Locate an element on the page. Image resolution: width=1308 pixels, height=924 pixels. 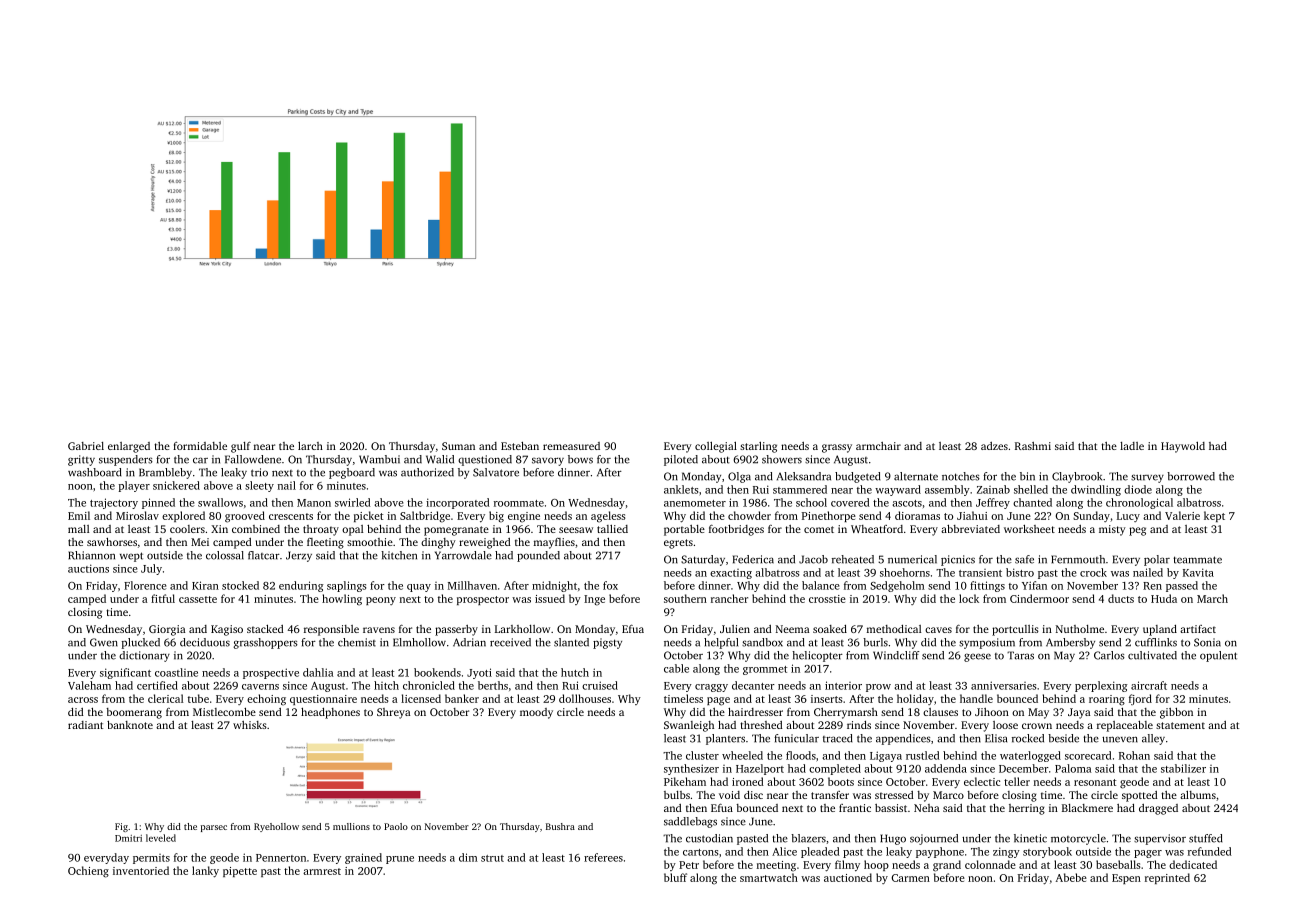
fittings is located at coordinates (987, 586).
